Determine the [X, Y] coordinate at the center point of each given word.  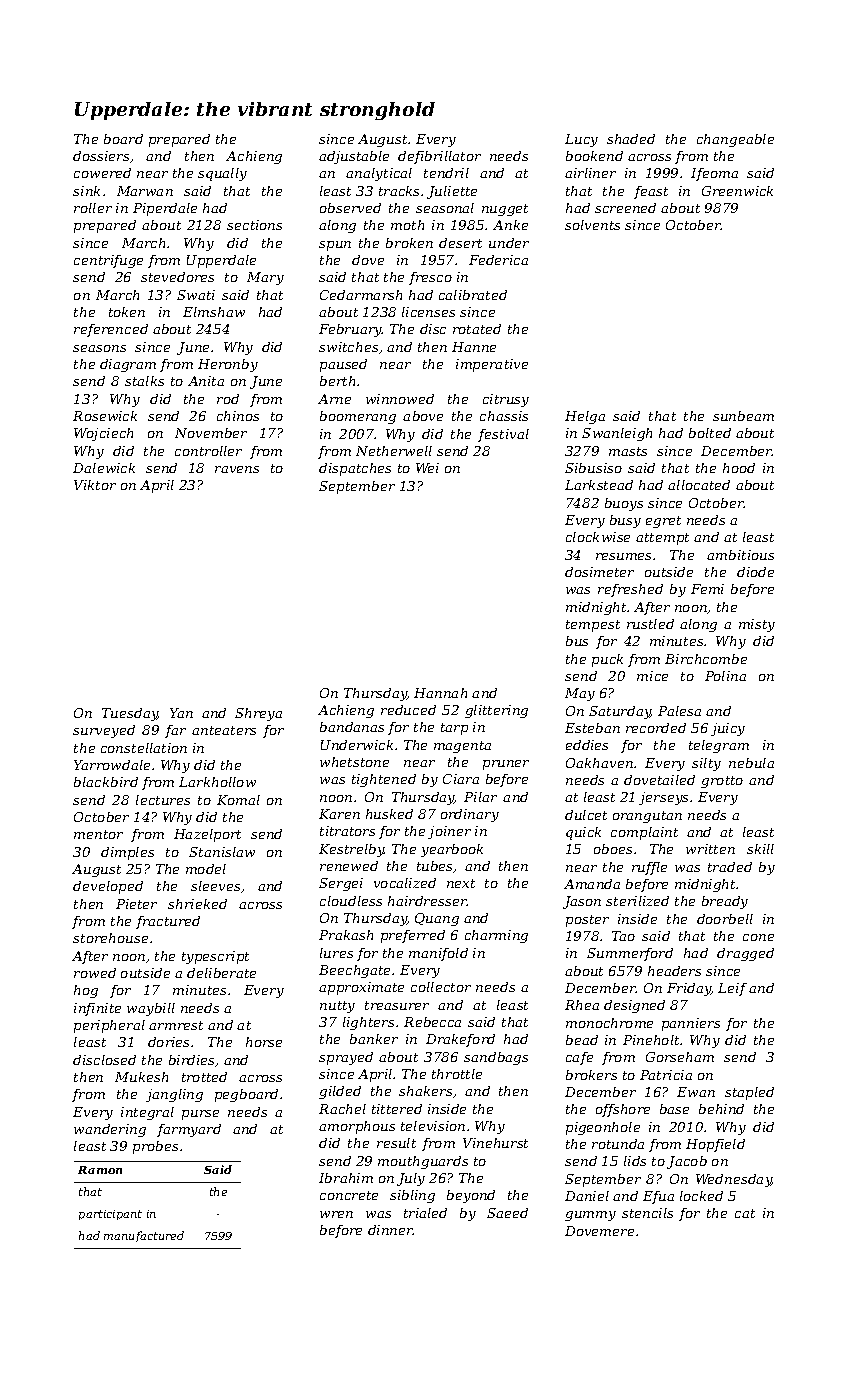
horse [264, 1042]
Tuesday [130, 714]
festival [503, 435]
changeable [735, 140]
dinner [390, 1230]
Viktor [95, 485]
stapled [749, 1093]
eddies [587, 745]
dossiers [101, 156]
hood [739, 468]
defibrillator [439, 157]
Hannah [440, 693]
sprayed [346, 1058]
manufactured [144, 1236]
